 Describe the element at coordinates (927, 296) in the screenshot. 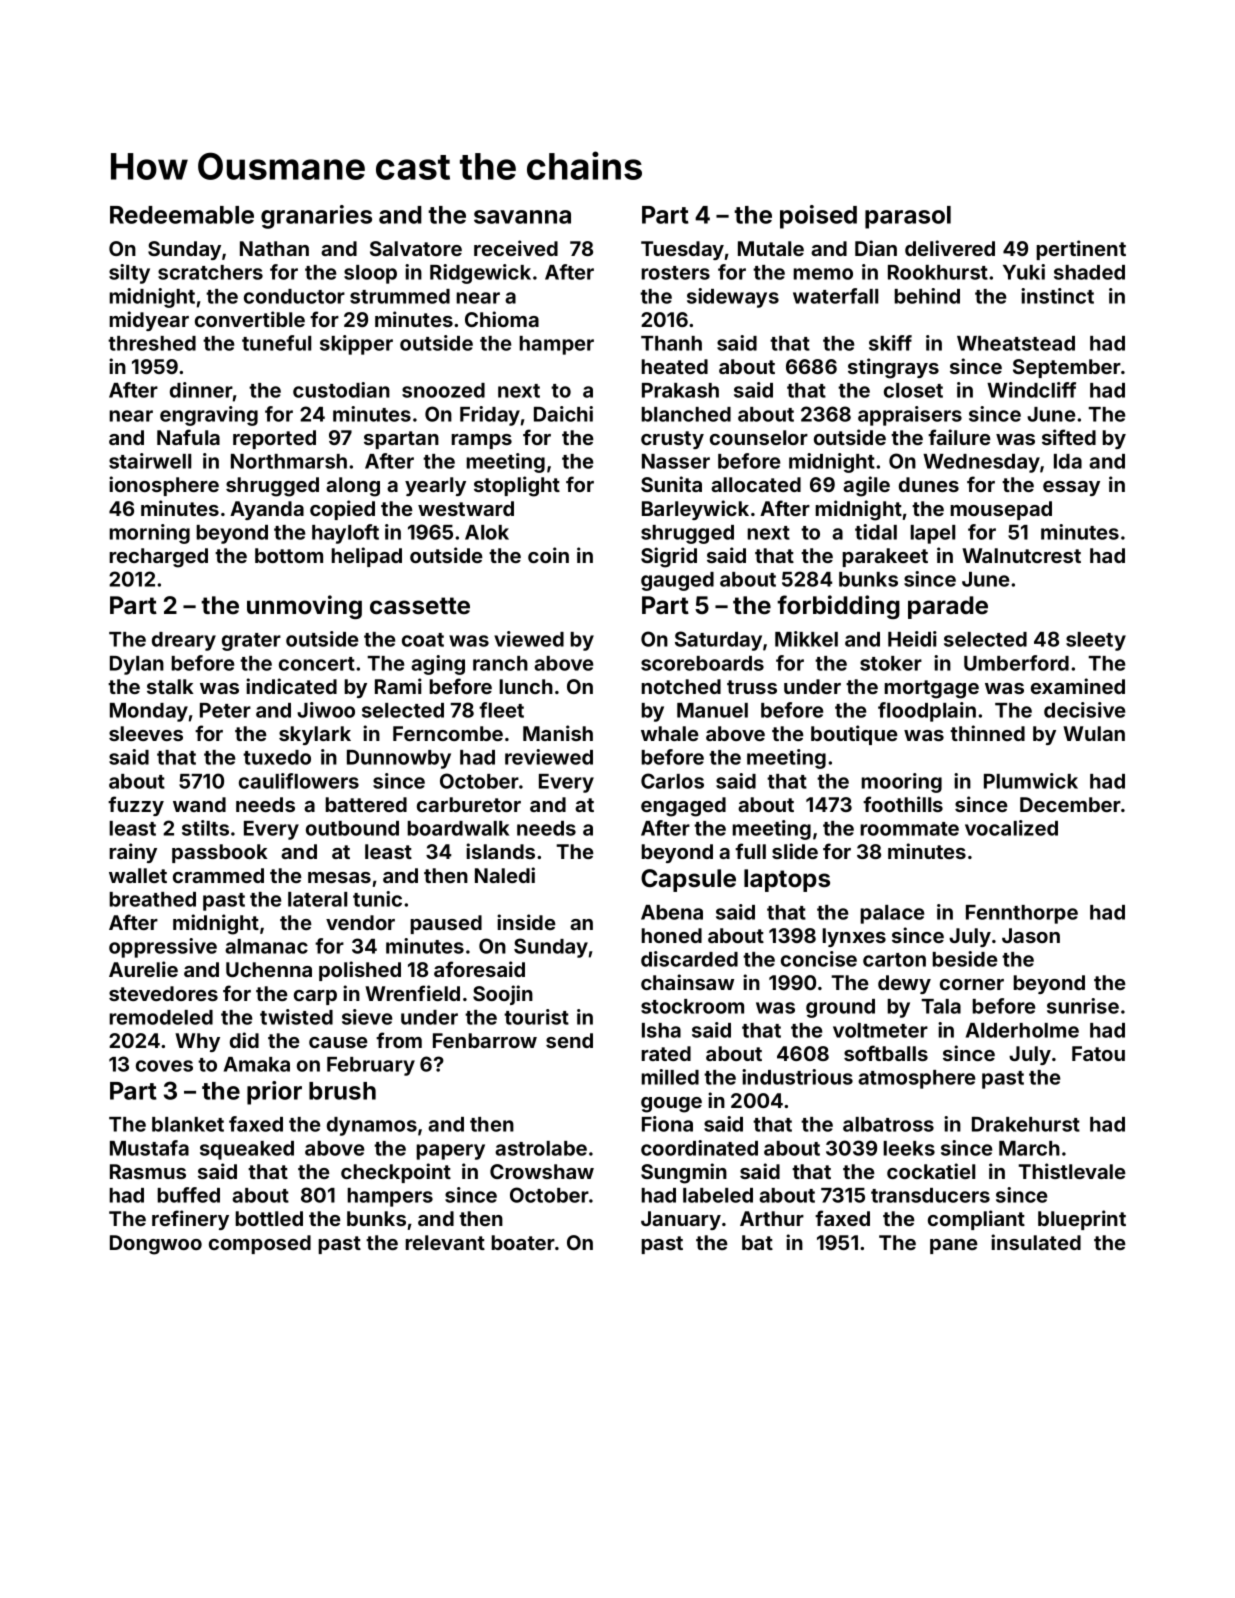

I see `behind` at that location.
